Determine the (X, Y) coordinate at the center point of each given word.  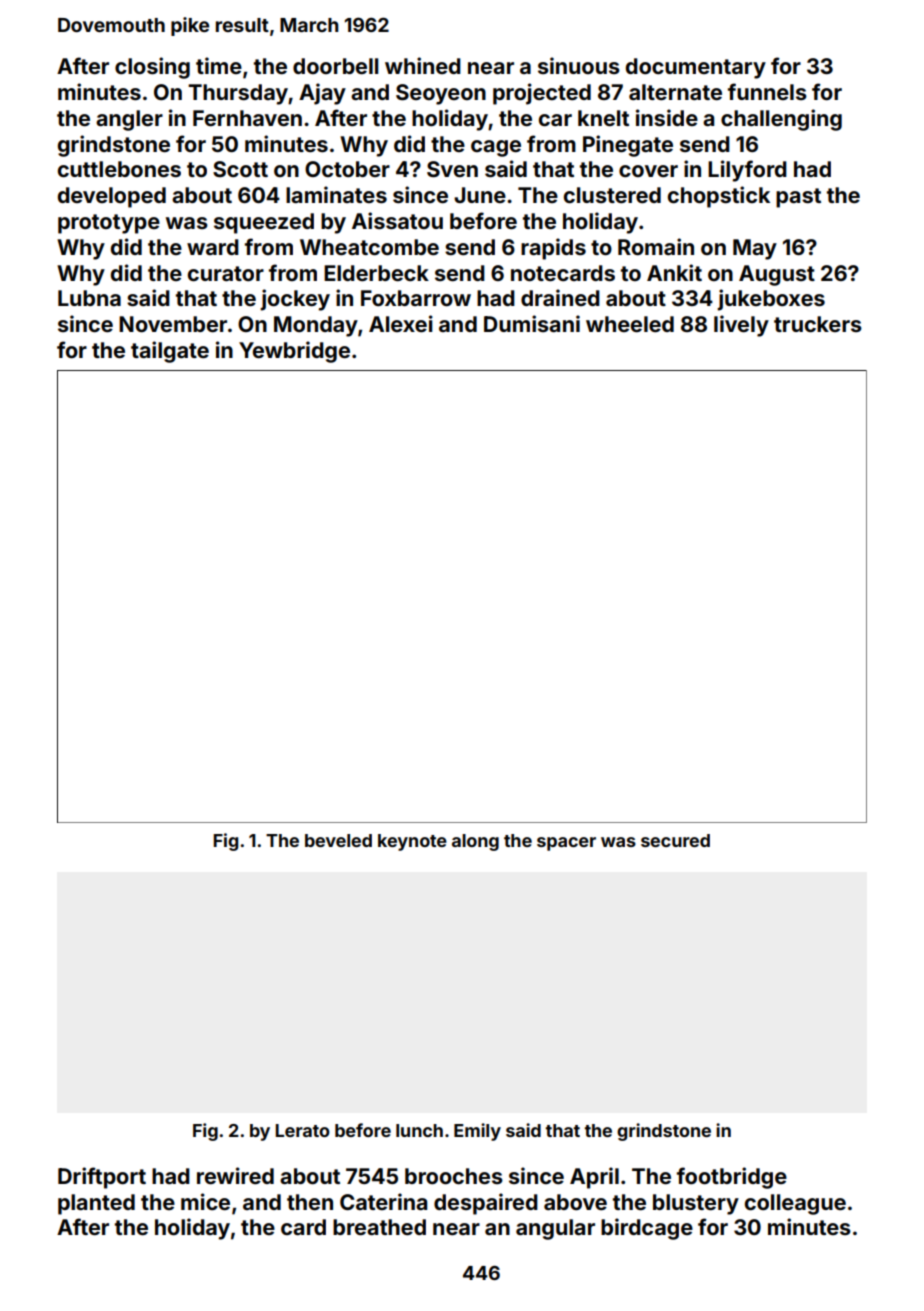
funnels (767, 91)
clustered (612, 195)
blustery (696, 1204)
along (475, 842)
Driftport (102, 1178)
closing (152, 68)
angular (555, 1229)
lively (741, 326)
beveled (338, 840)
